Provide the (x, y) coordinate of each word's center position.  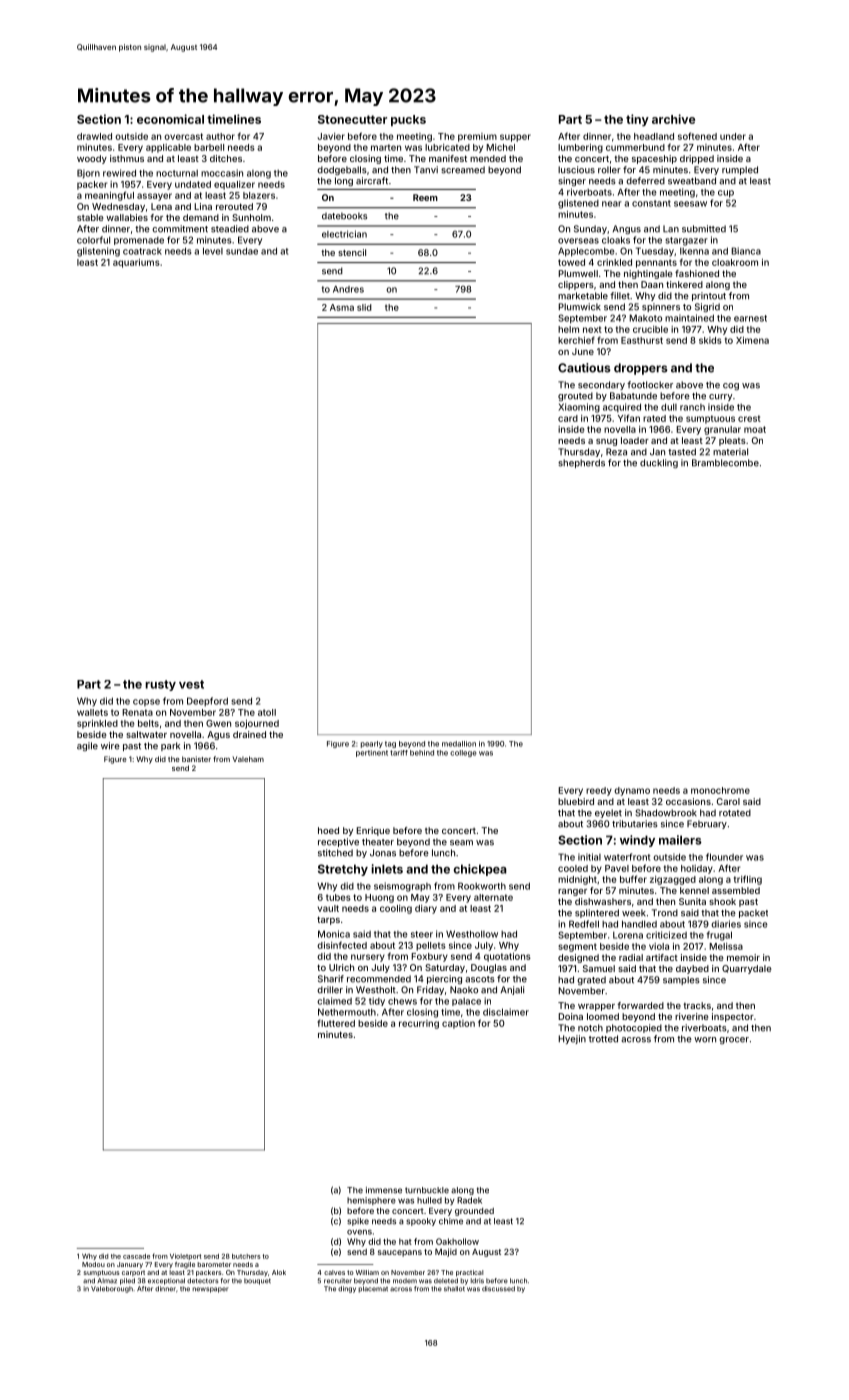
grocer (734, 1040)
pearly (372, 744)
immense (384, 1190)
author (220, 136)
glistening (98, 252)
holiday (697, 869)
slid (364, 307)
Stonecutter (352, 119)
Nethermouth (347, 1012)
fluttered (336, 1023)
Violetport (185, 1256)
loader (635, 440)
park (170, 746)
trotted (603, 1039)
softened (697, 136)
